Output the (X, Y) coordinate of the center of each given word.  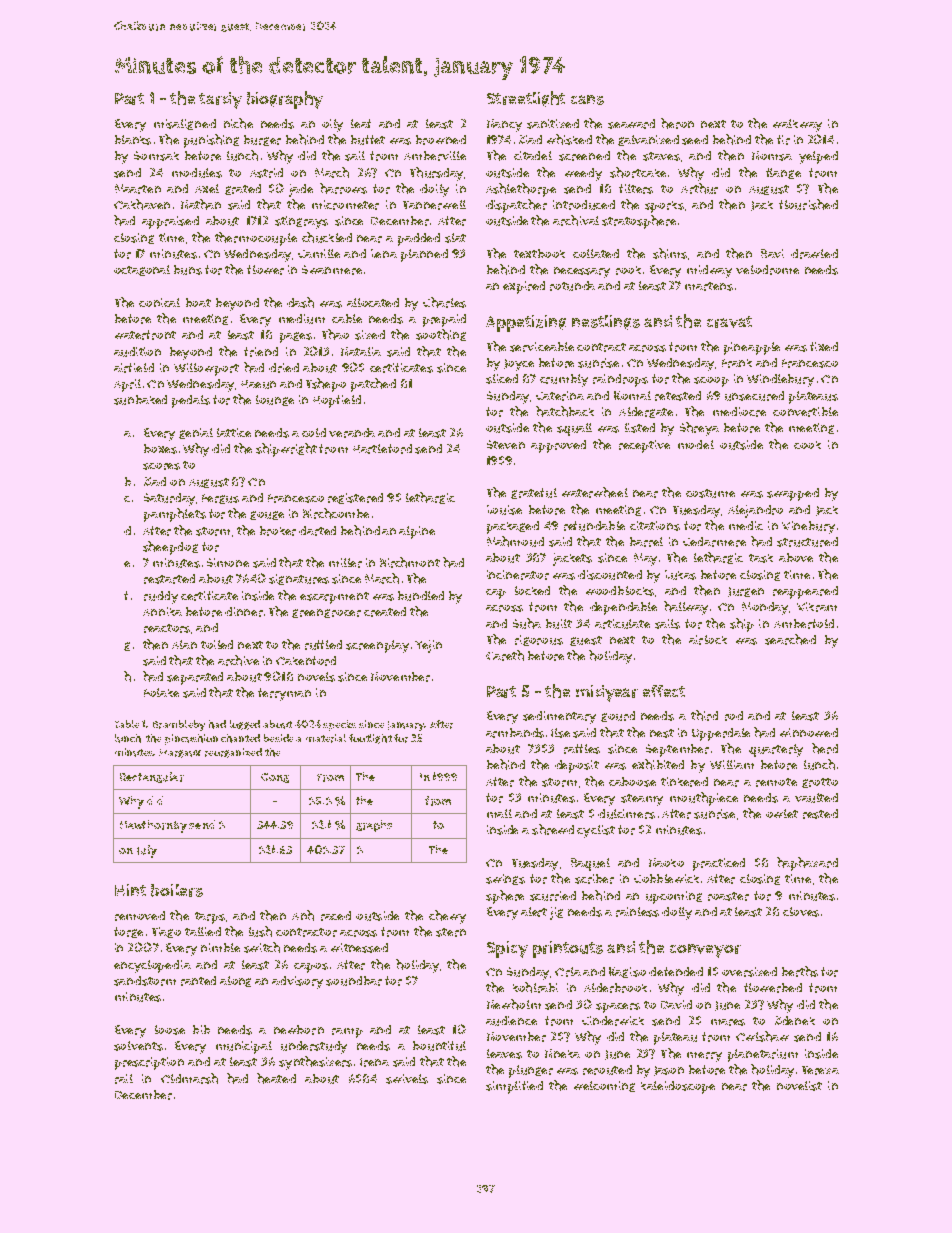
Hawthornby (153, 826)
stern (451, 932)
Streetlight (526, 99)
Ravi (772, 253)
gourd (618, 716)
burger (262, 140)
